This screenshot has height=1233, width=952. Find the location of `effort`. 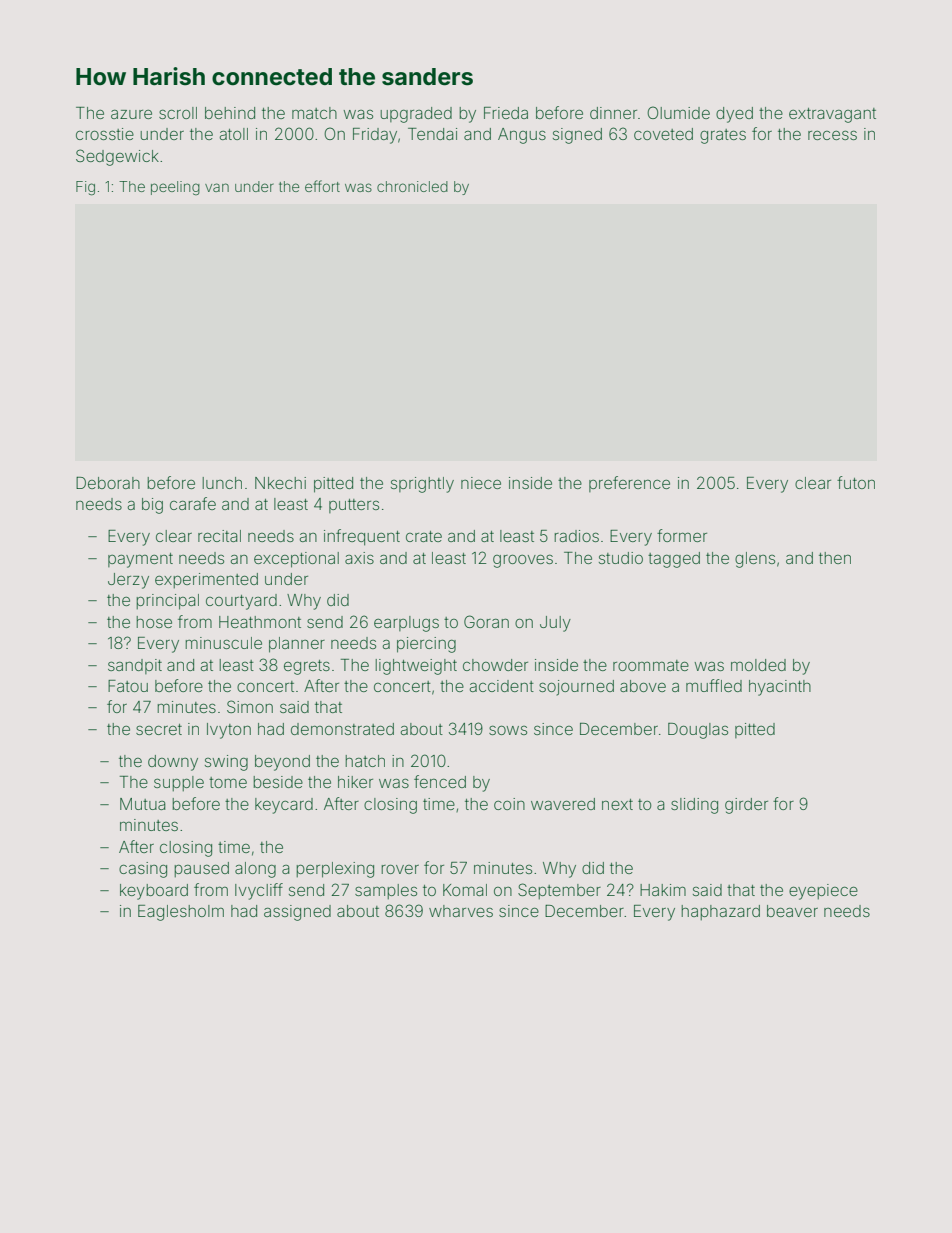

effort is located at coordinates (322, 186).
